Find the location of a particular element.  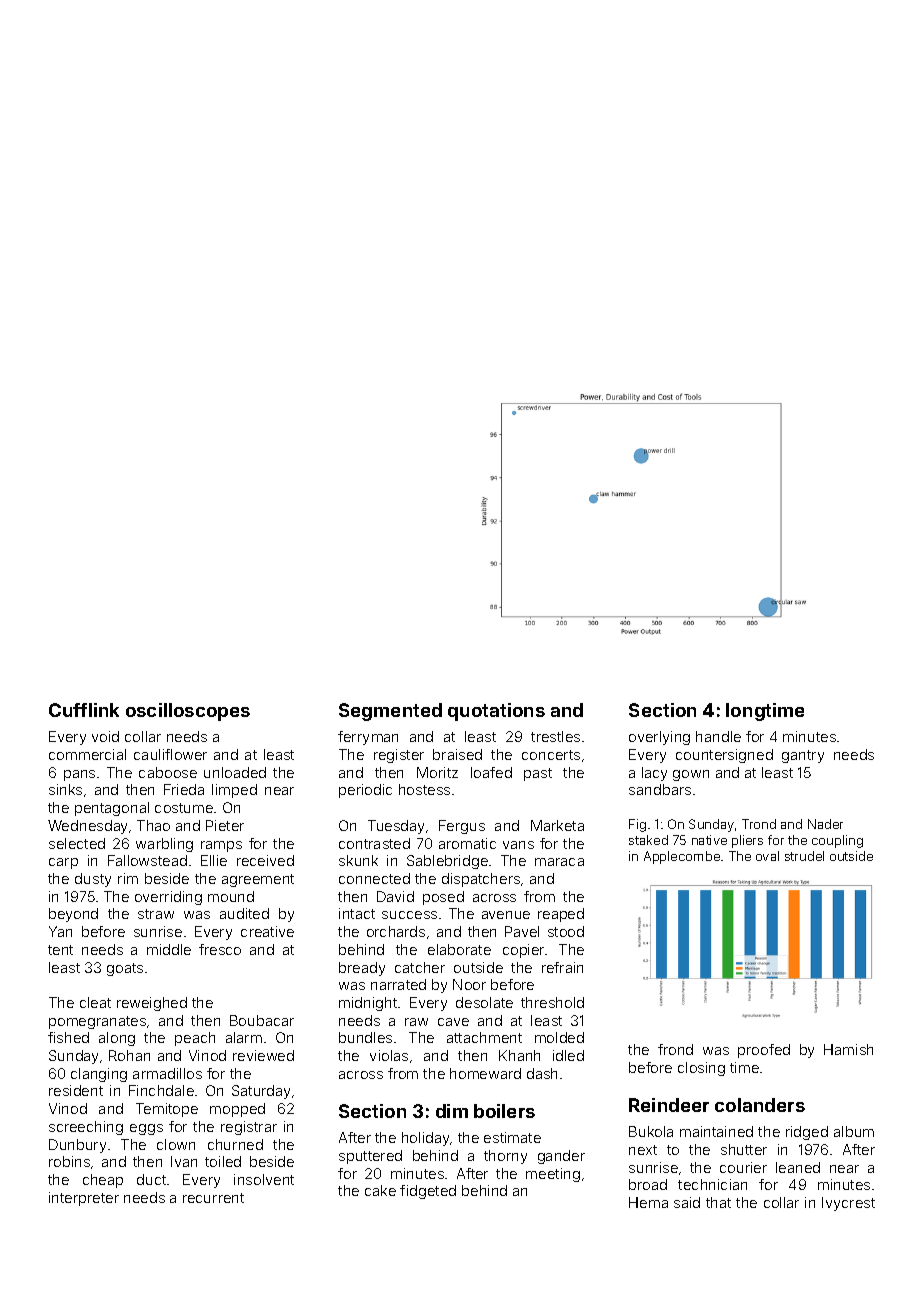

Finchdale is located at coordinates (161, 1090).
